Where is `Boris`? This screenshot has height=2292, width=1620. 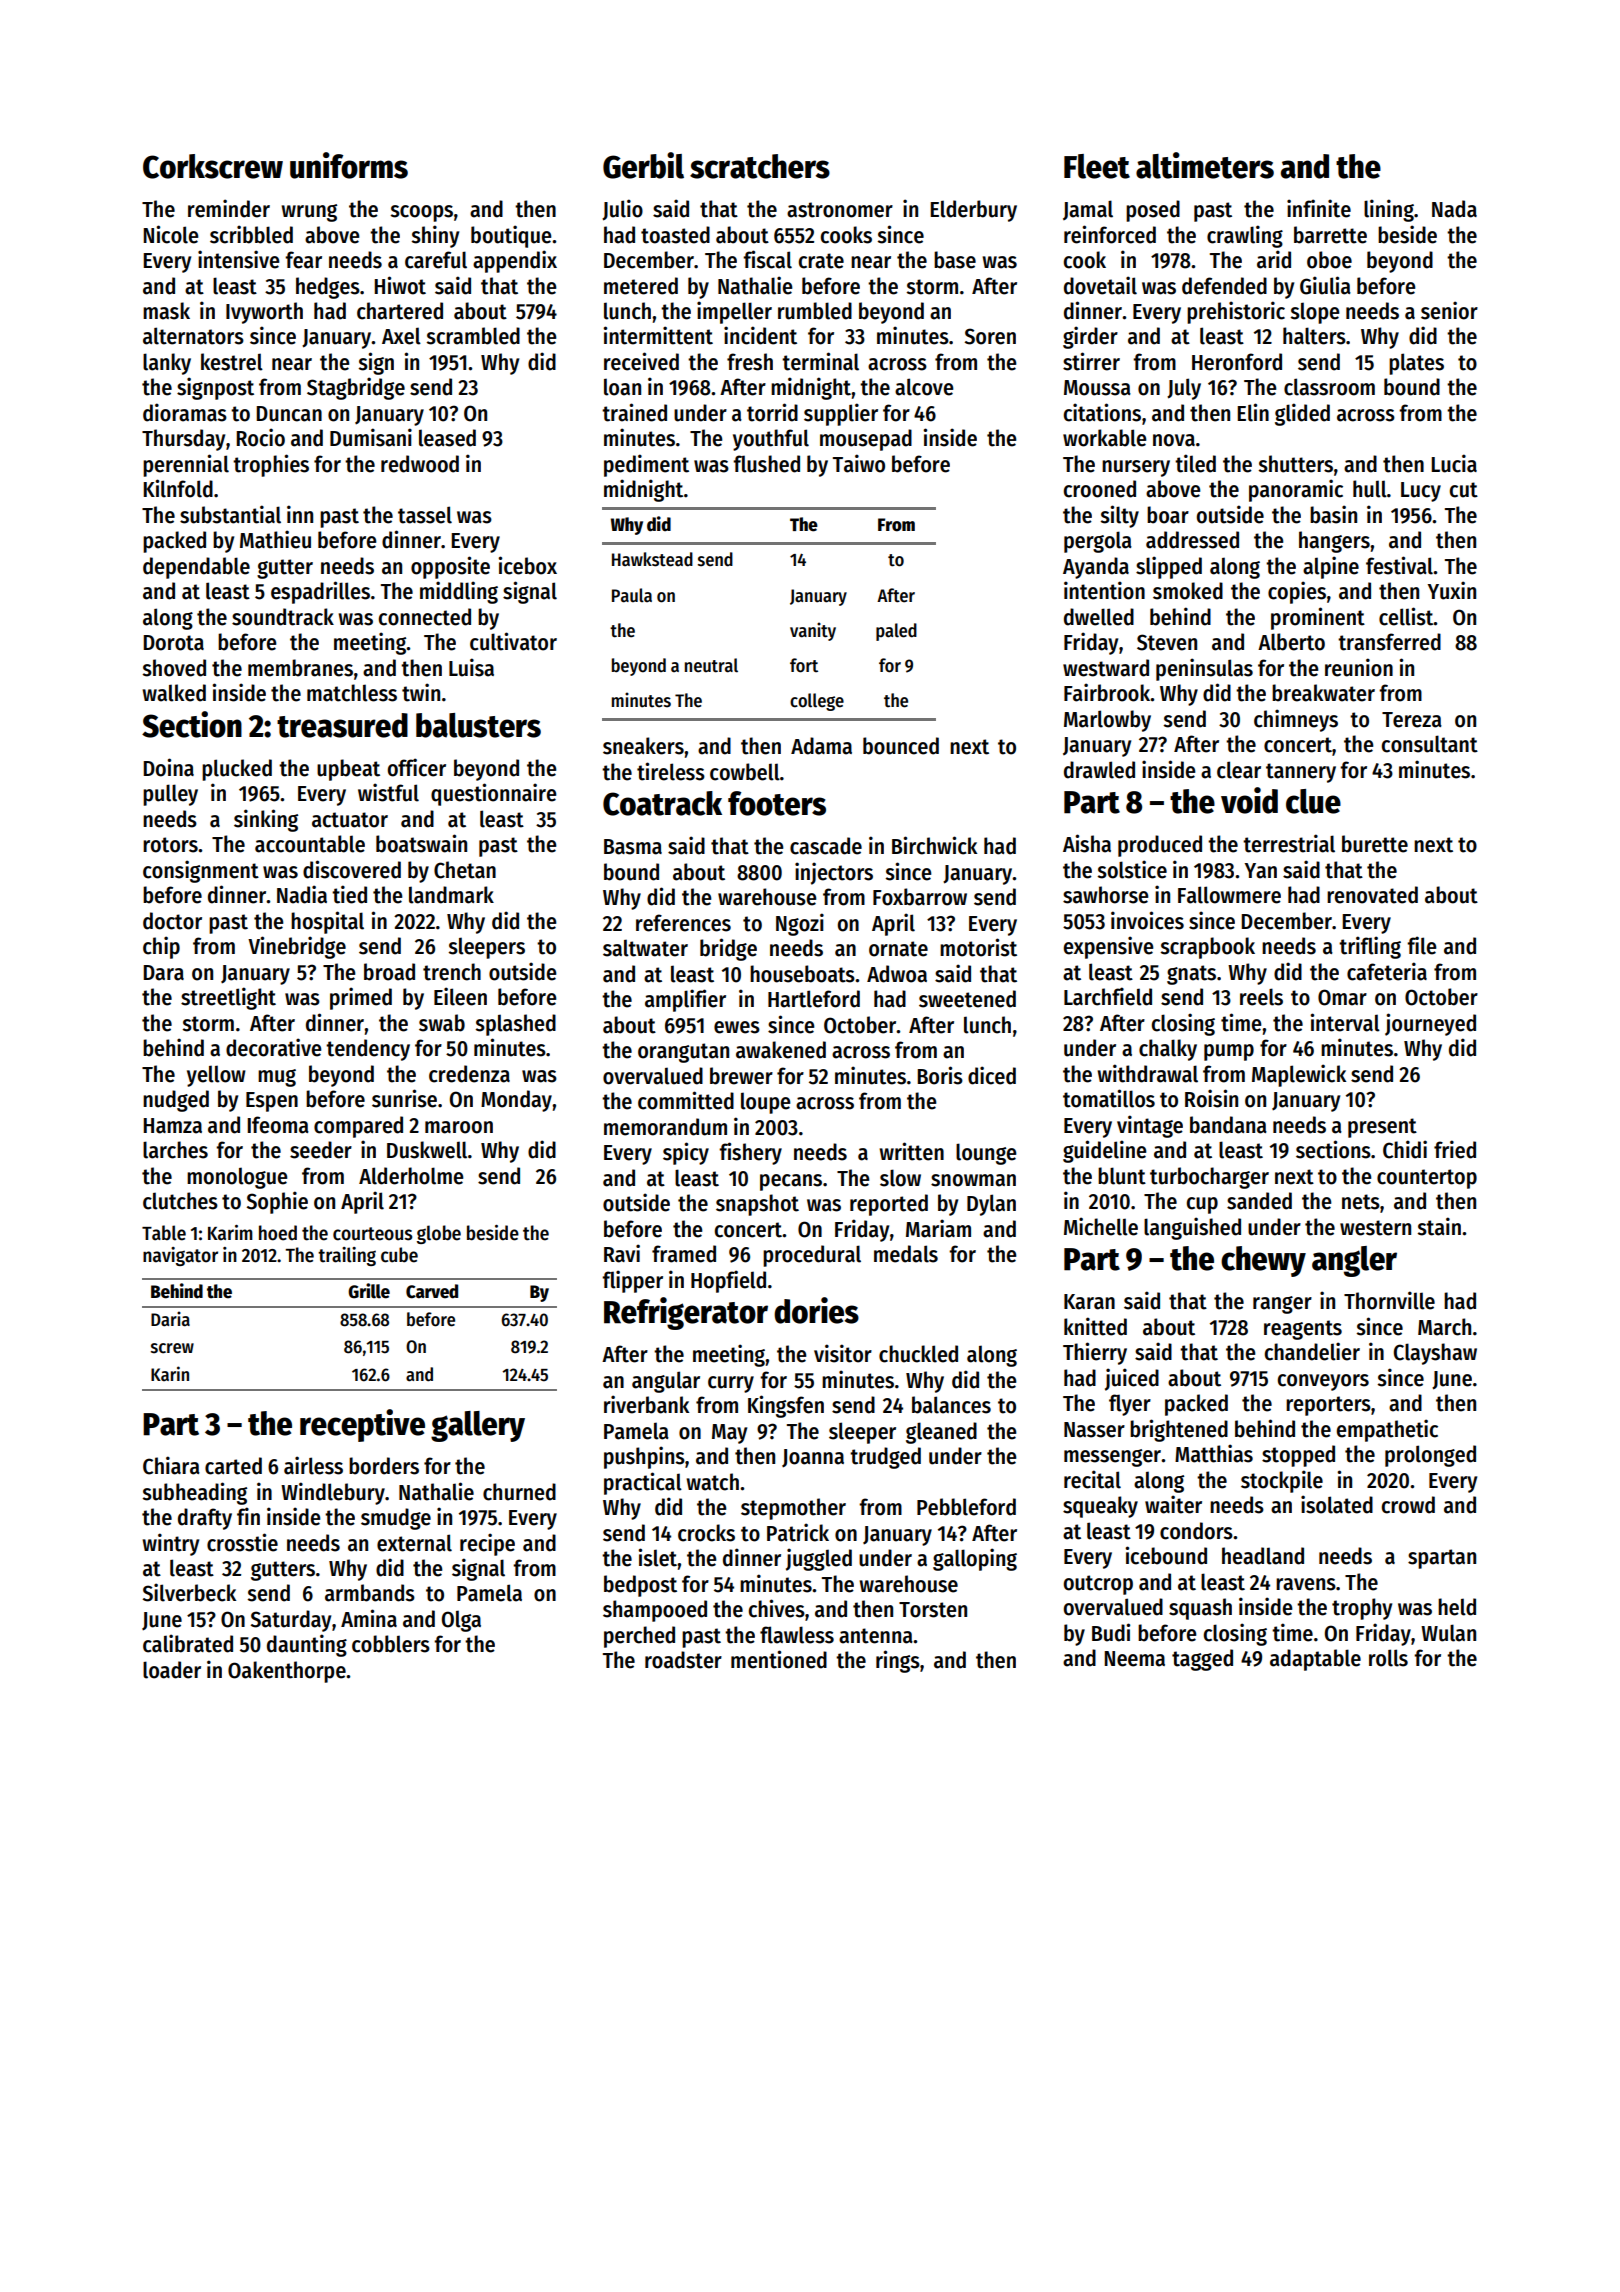
Boris is located at coordinates (940, 1075).
